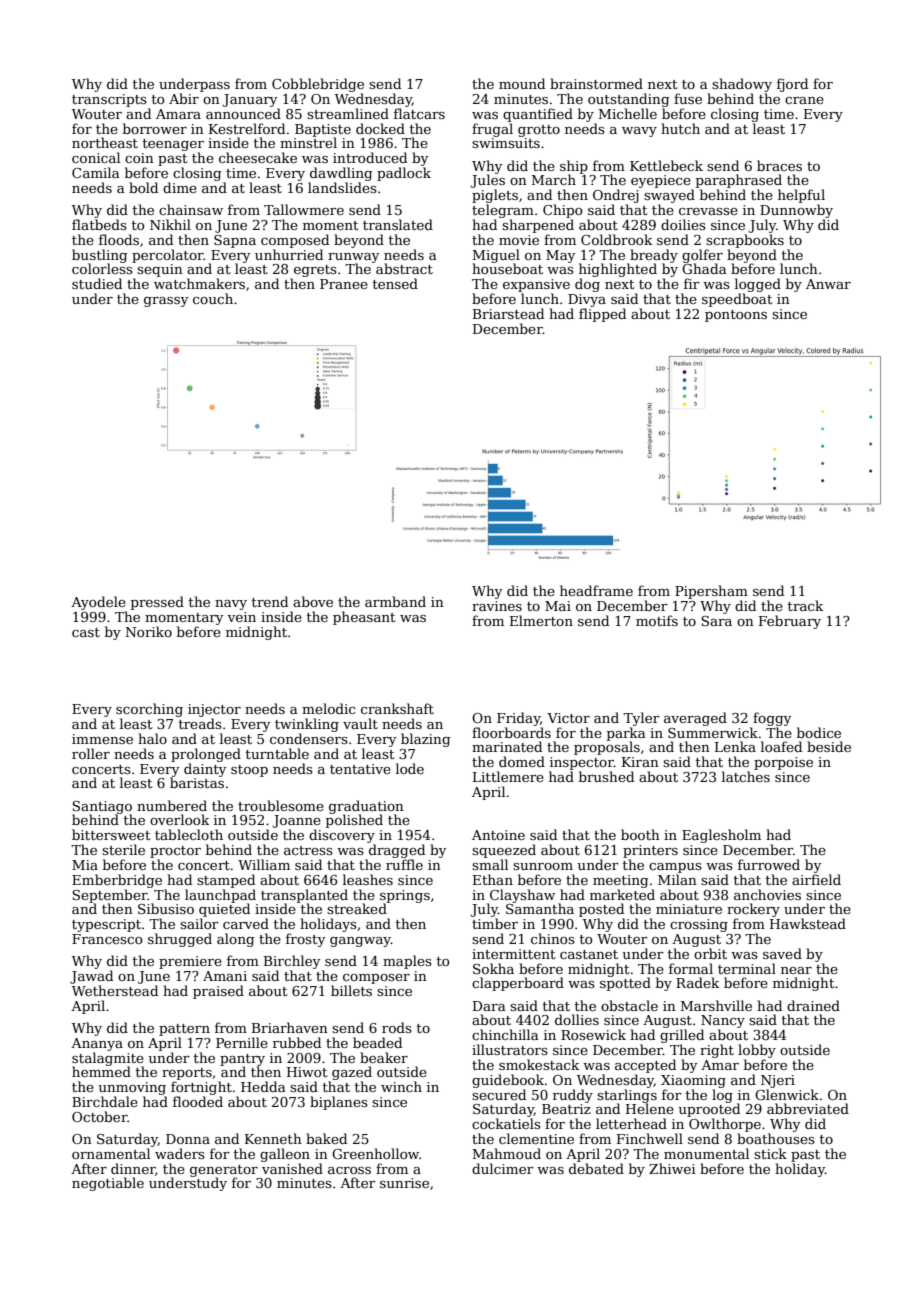  I want to click on Coldbrook, so click(616, 239).
